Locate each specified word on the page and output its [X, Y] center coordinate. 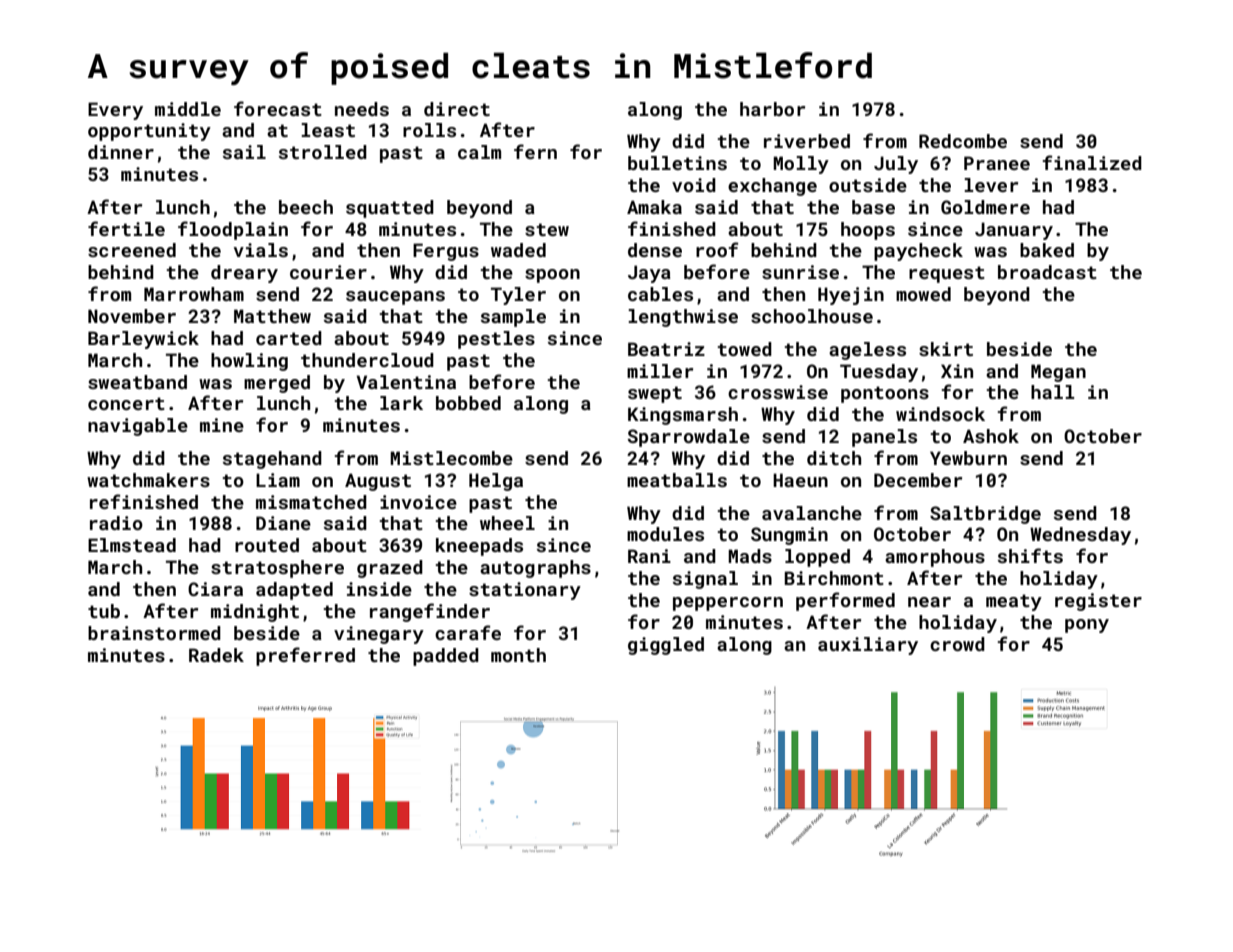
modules [665, 534]
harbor [772, 109]
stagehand [272, 460]
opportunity [149, 132]
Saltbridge [985, 515]
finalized [1092, 162]
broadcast [1047, 272]
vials [261, 250]
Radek [216, 655]
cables [660, 294]
